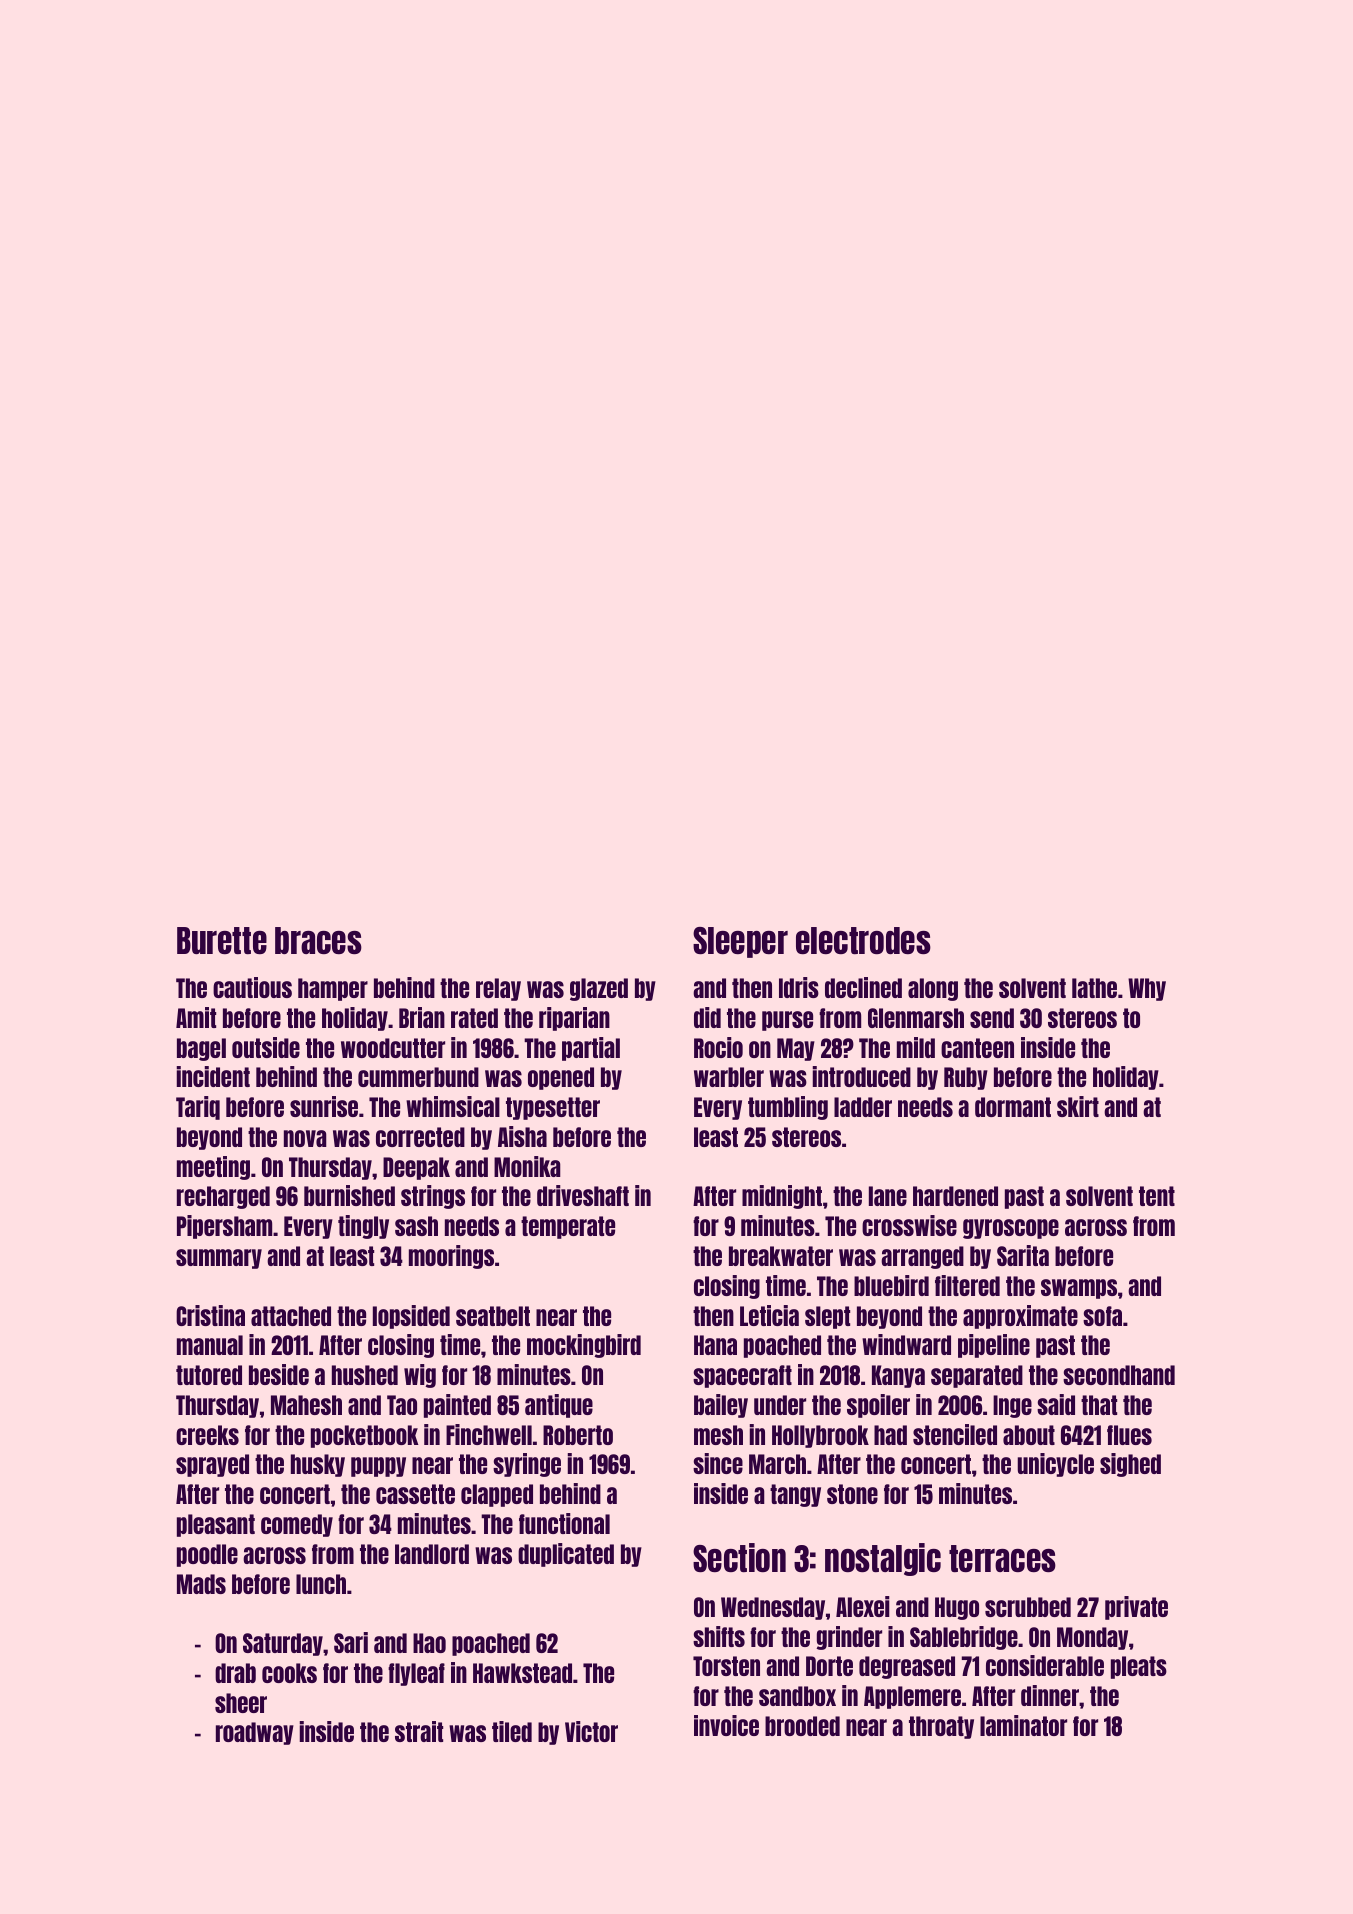  What do you see at coordinates (862, 1076) in the screenshot?
I see `introduced` at bounding box center [862, 1076].
